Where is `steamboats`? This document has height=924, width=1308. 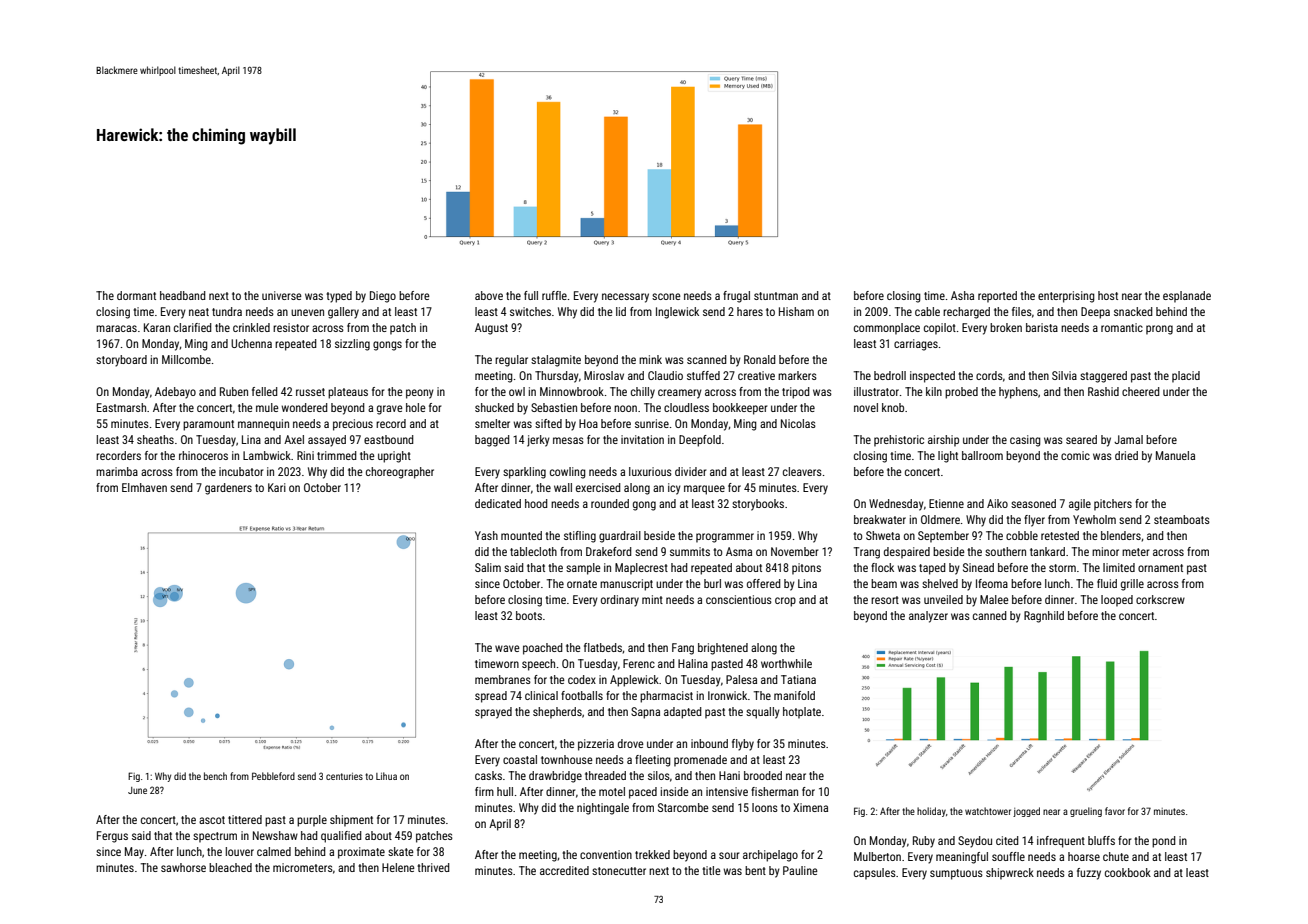 steamboats is located at coordinates (1182, 519).
